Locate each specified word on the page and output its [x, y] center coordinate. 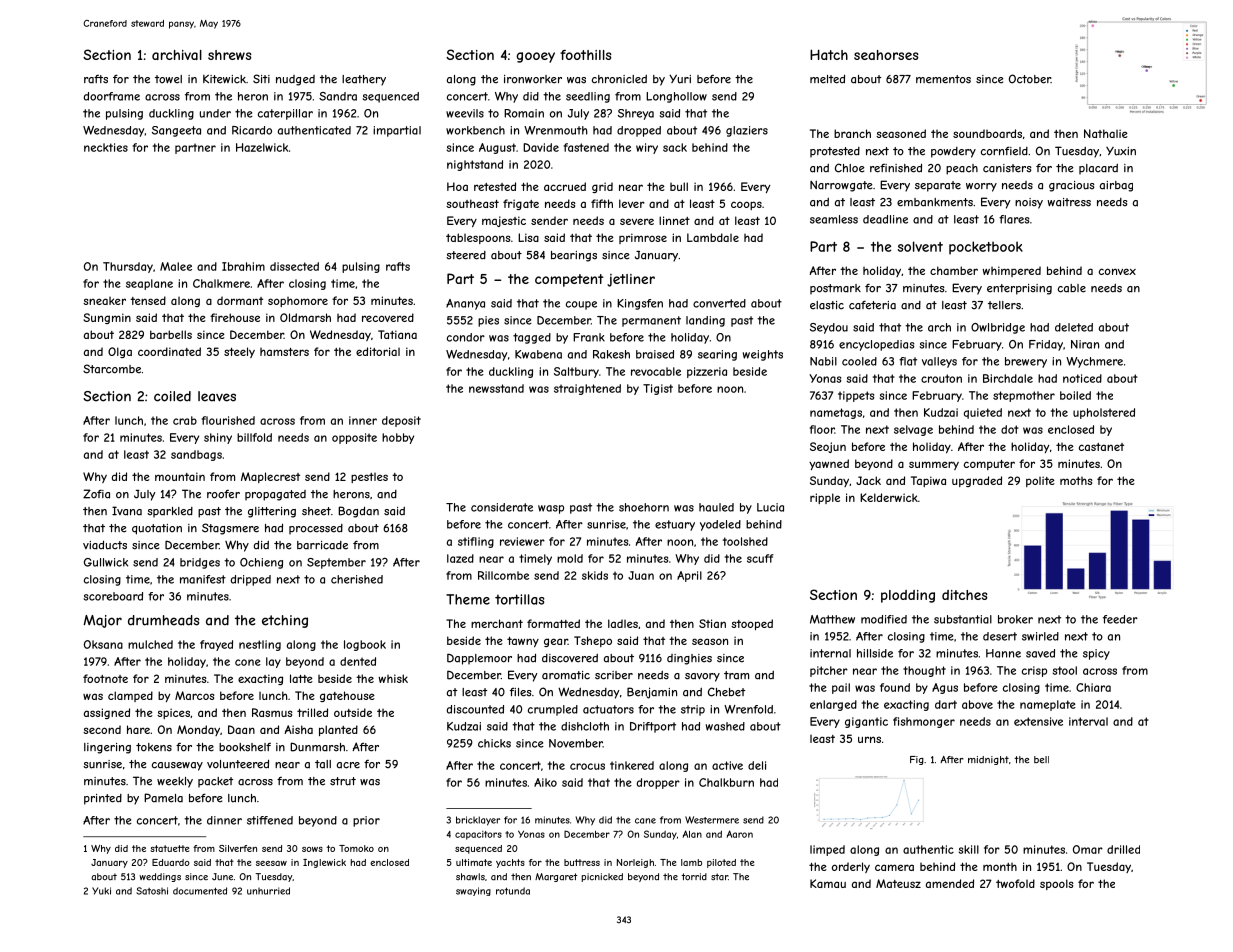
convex [1117, 271]
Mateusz [898, 883]
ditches [965, 595]
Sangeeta [176, 131]
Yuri [680, 79]
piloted [721, 863]
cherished [357, 579]
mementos [943, 79]
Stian [712, 623]
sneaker [104, 301]
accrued [565, 186]
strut [343, 781]
